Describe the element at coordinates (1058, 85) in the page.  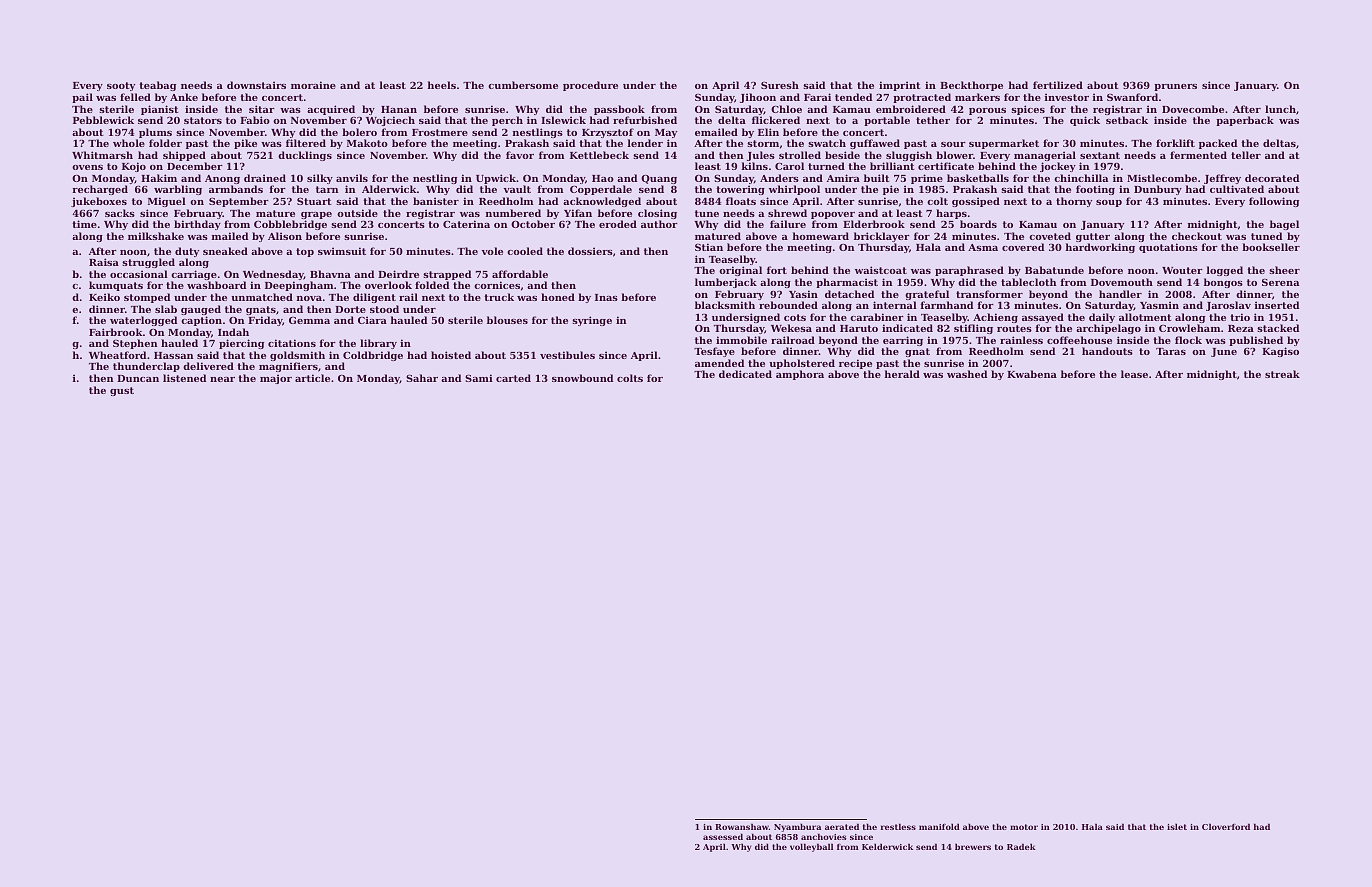
I see `fertilized` at that location.
